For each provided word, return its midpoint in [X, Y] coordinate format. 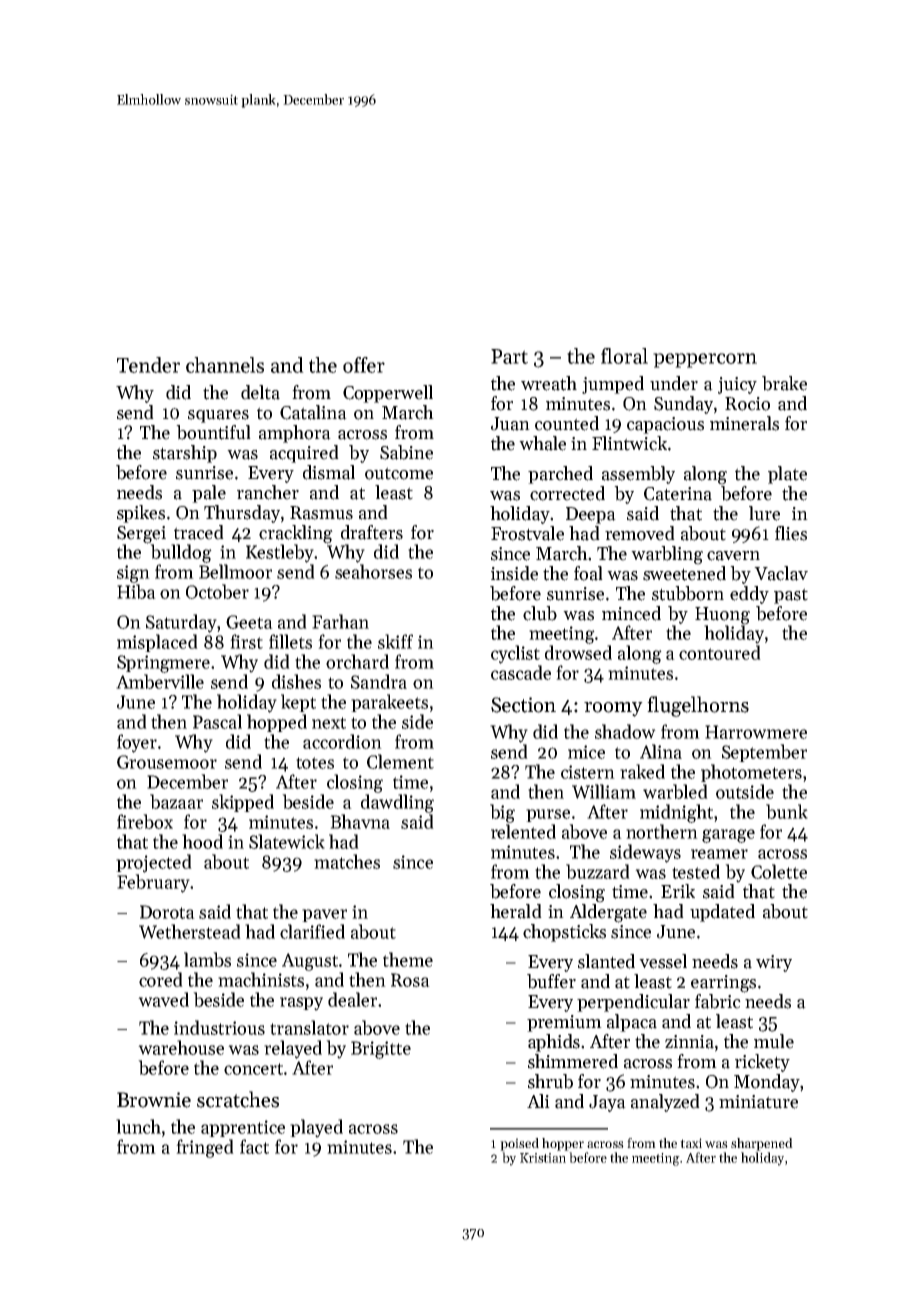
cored [161, 979]
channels [225, 365]
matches [347, 861]
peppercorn [705, 360]
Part [509, 356]
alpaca [632, 1023]
